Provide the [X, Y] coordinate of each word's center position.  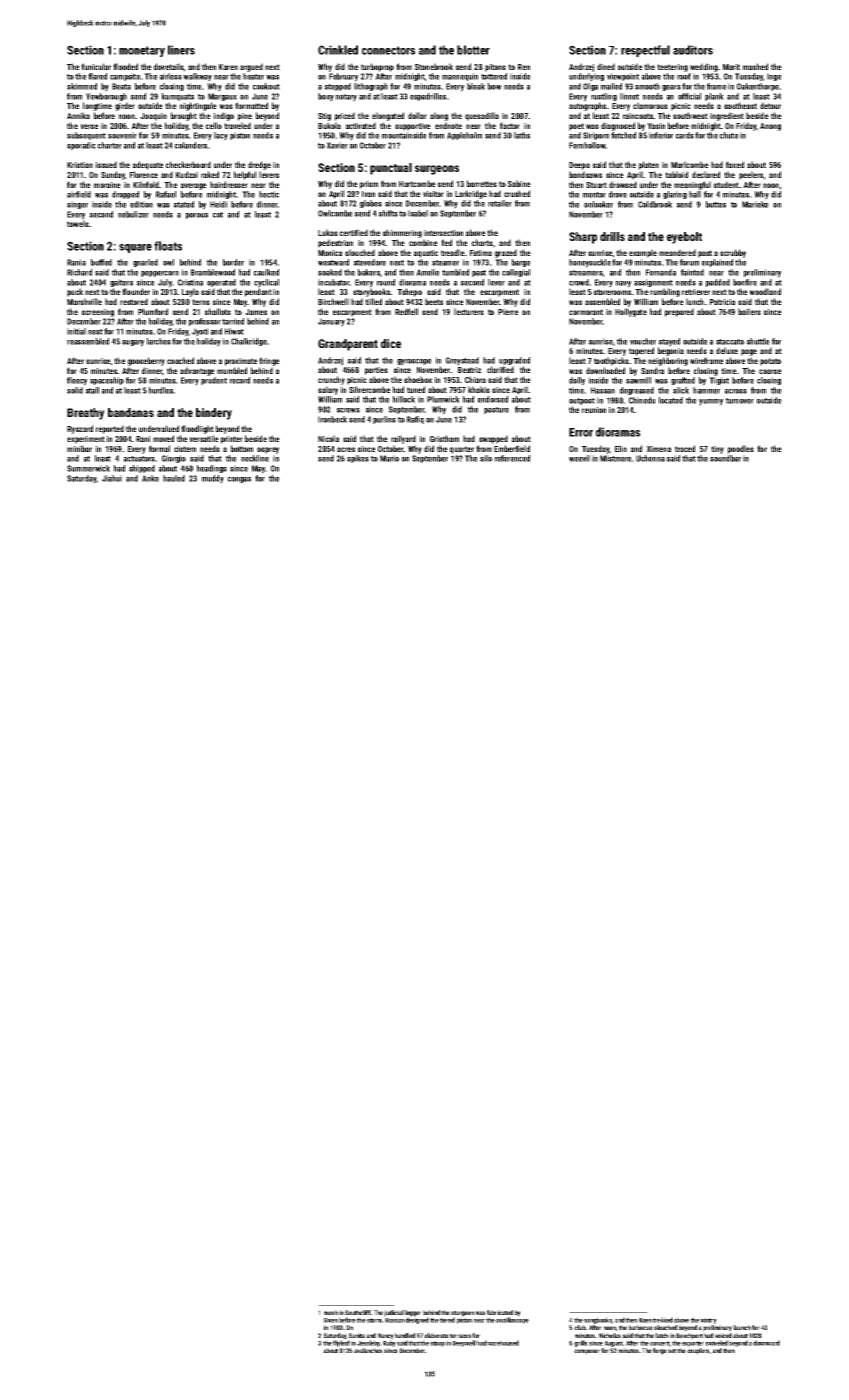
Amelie [428, 272]
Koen [645, 1320]
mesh [331, 1312]
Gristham [444, 438]
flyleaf [341, 1343]
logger [413, 1313]
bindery [214, 414]
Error [581, 432]
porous [197, 216]
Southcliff [358, 1312]
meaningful [692, 185]
